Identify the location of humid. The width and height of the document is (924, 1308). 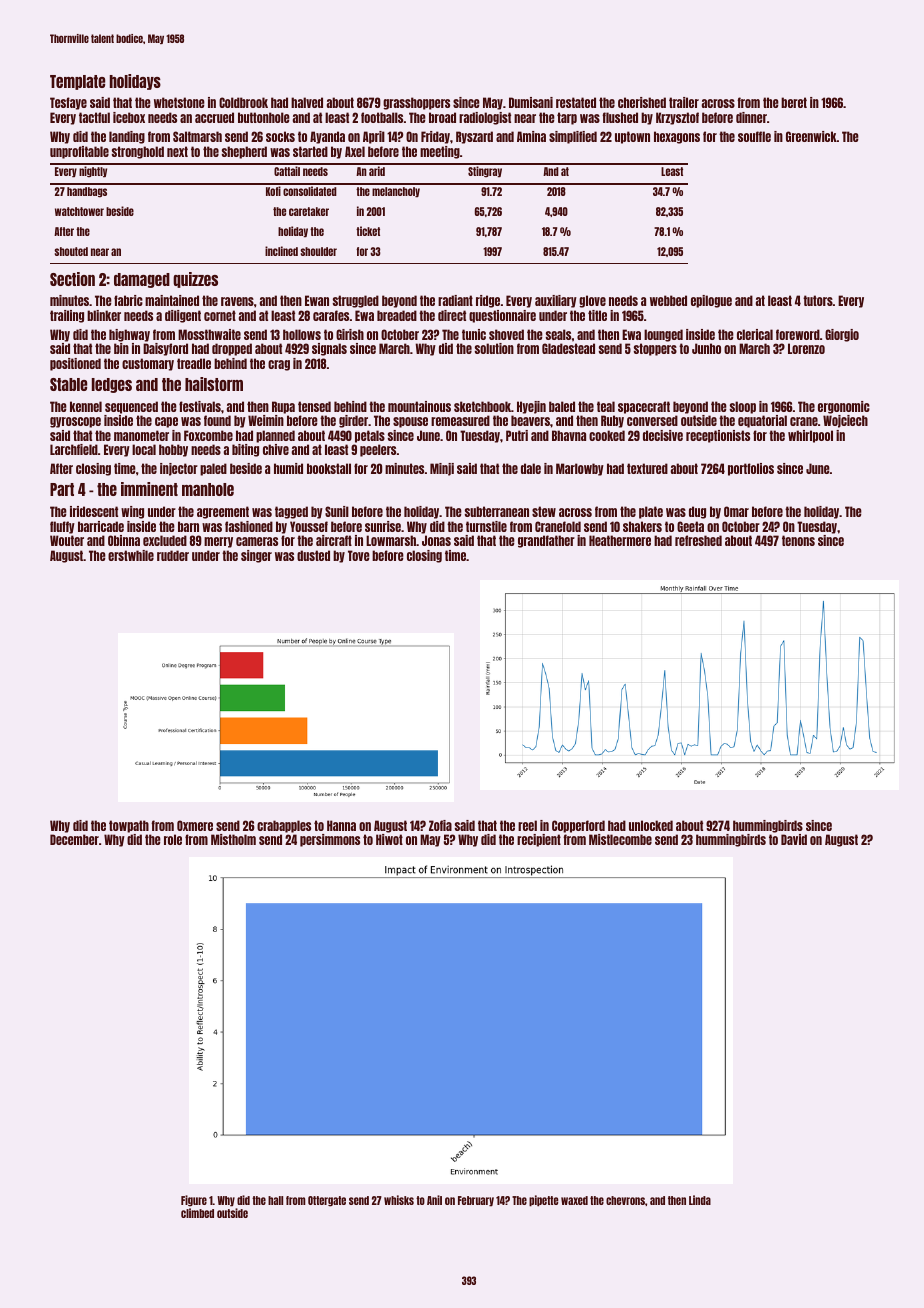
(288, 468).
